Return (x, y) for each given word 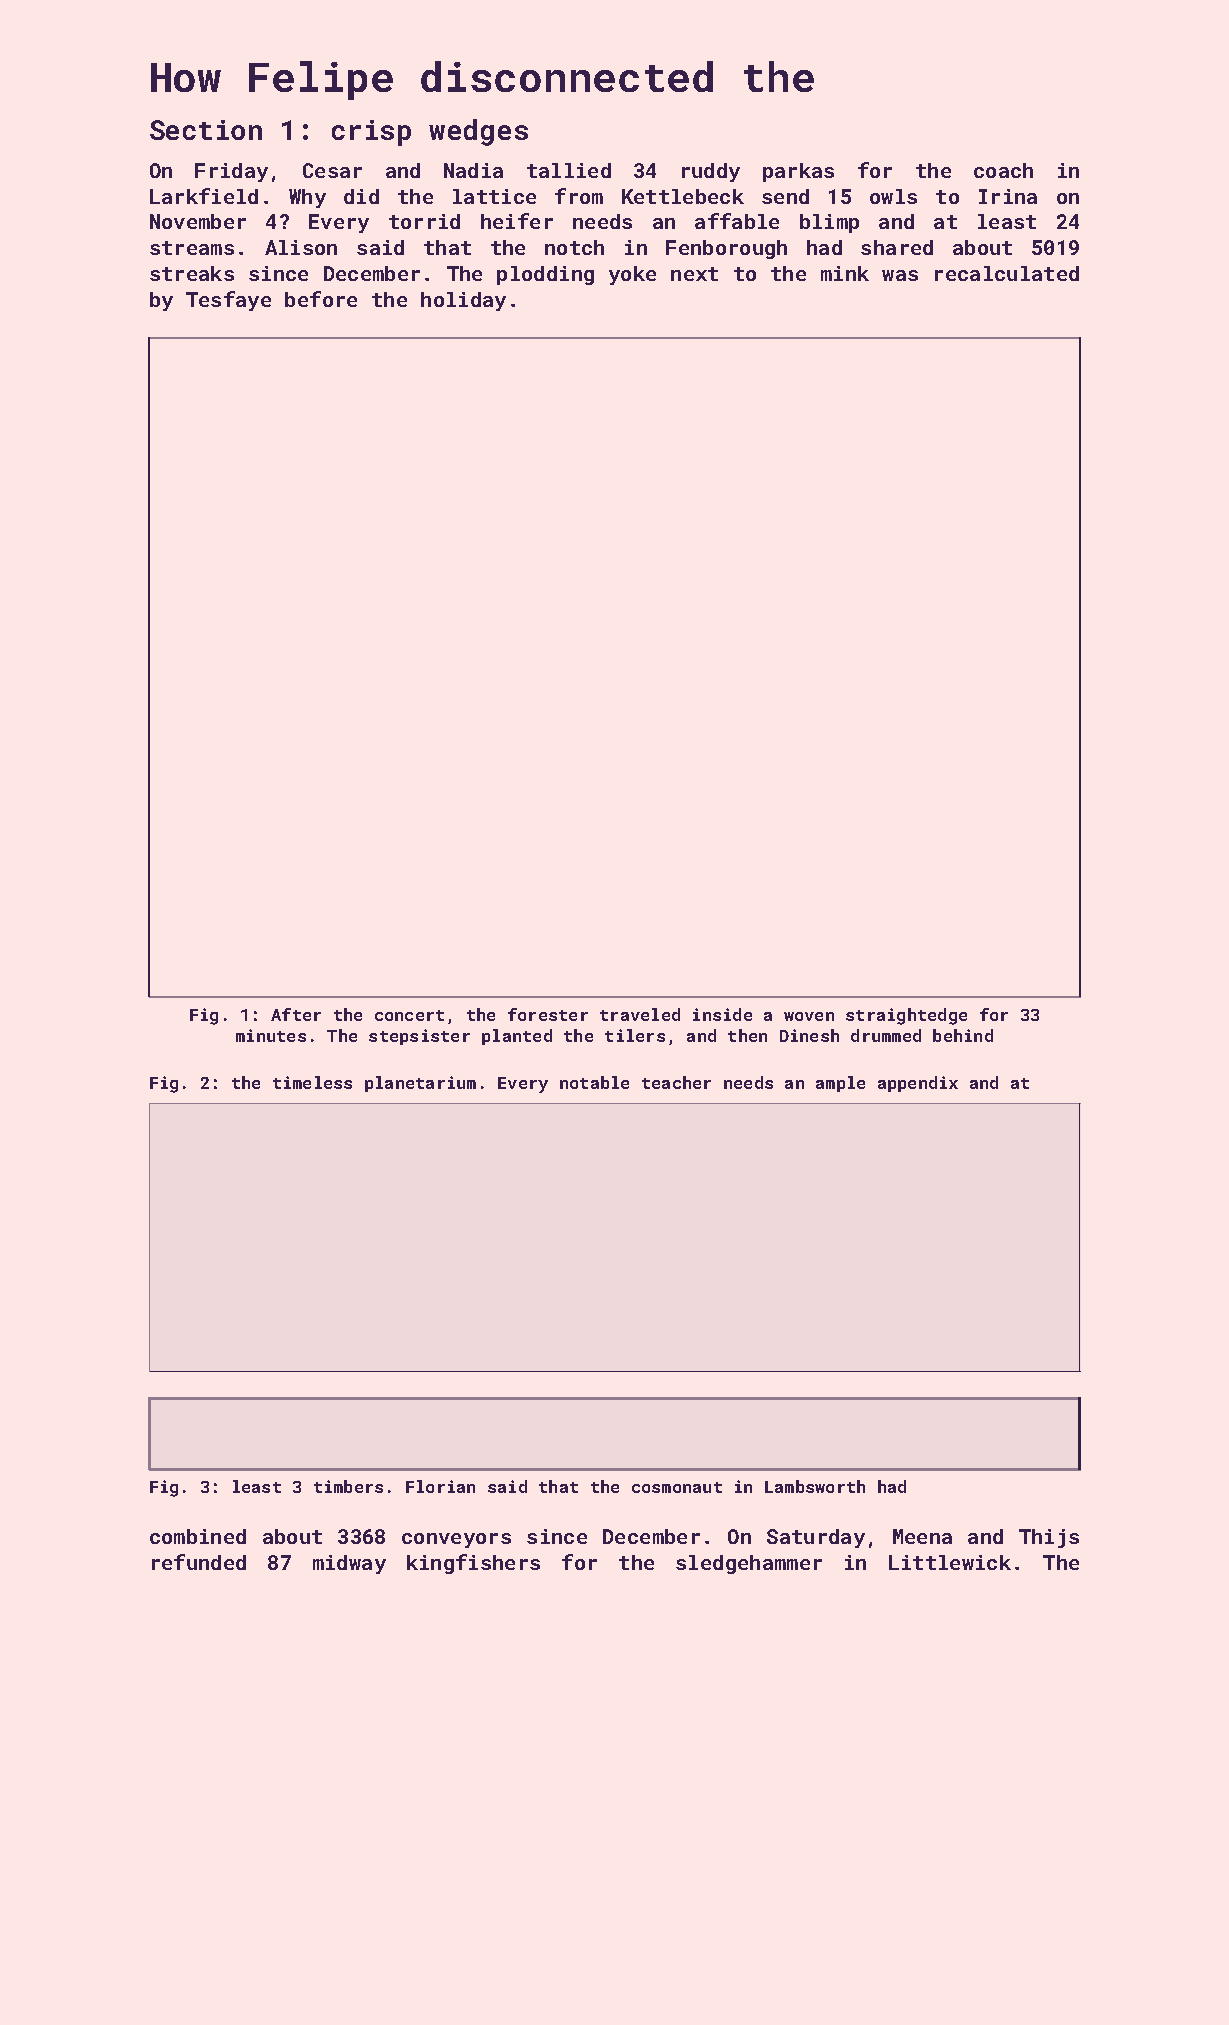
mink (845, 273)
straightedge (906, 1016)
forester (548, 1014)
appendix (918, 1084)
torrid (424, 221)
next (694, 274)
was (900, 275)
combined (198, 1536)
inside (722, 1014)
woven (809, 1016)
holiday (463, 301)
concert (409, 1015)
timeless (312, 1082)
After (296, 1014)
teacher (676, 1082)
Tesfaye (228, 301)
